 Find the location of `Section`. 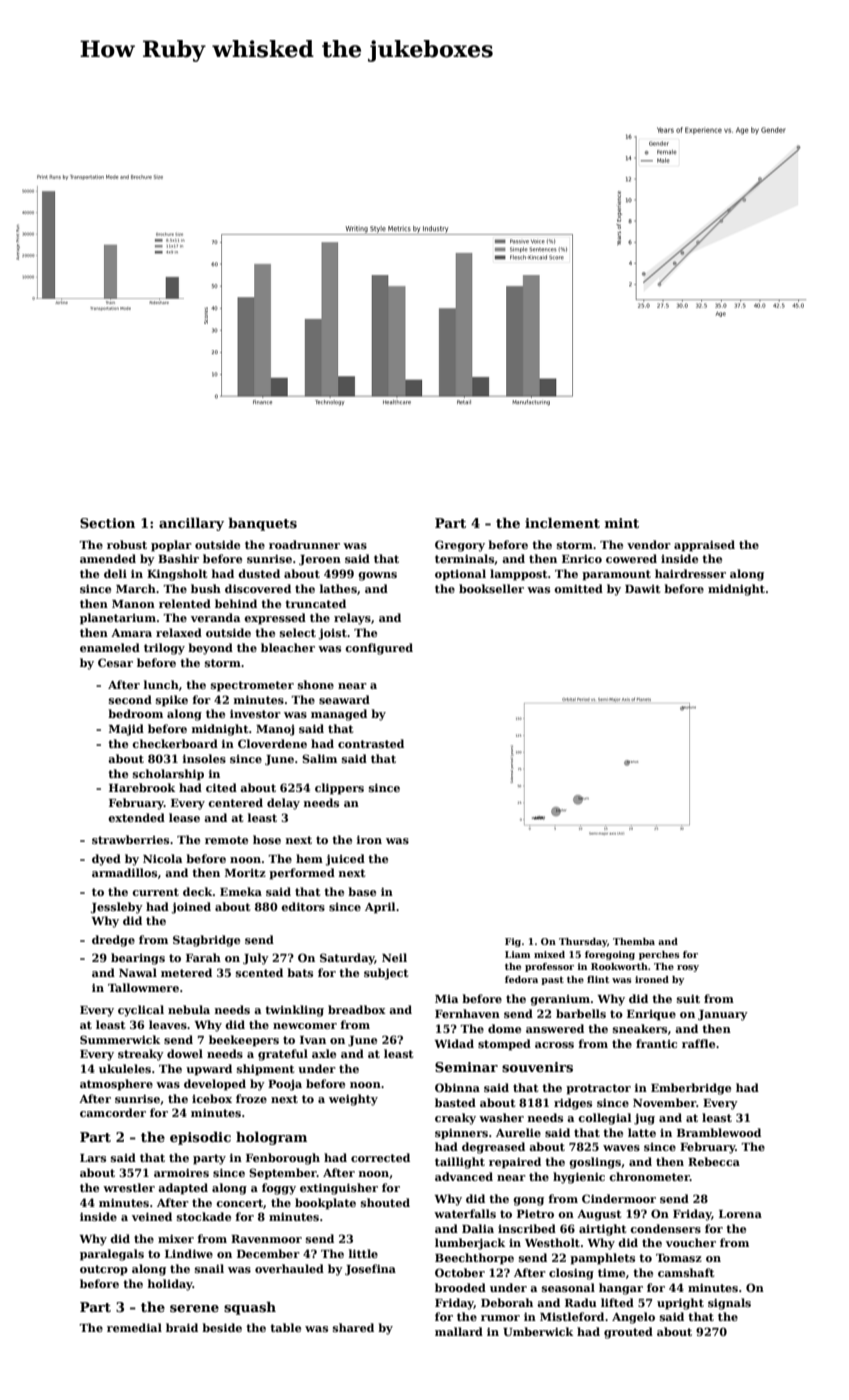

Section is located at coordinates (107, 523).
